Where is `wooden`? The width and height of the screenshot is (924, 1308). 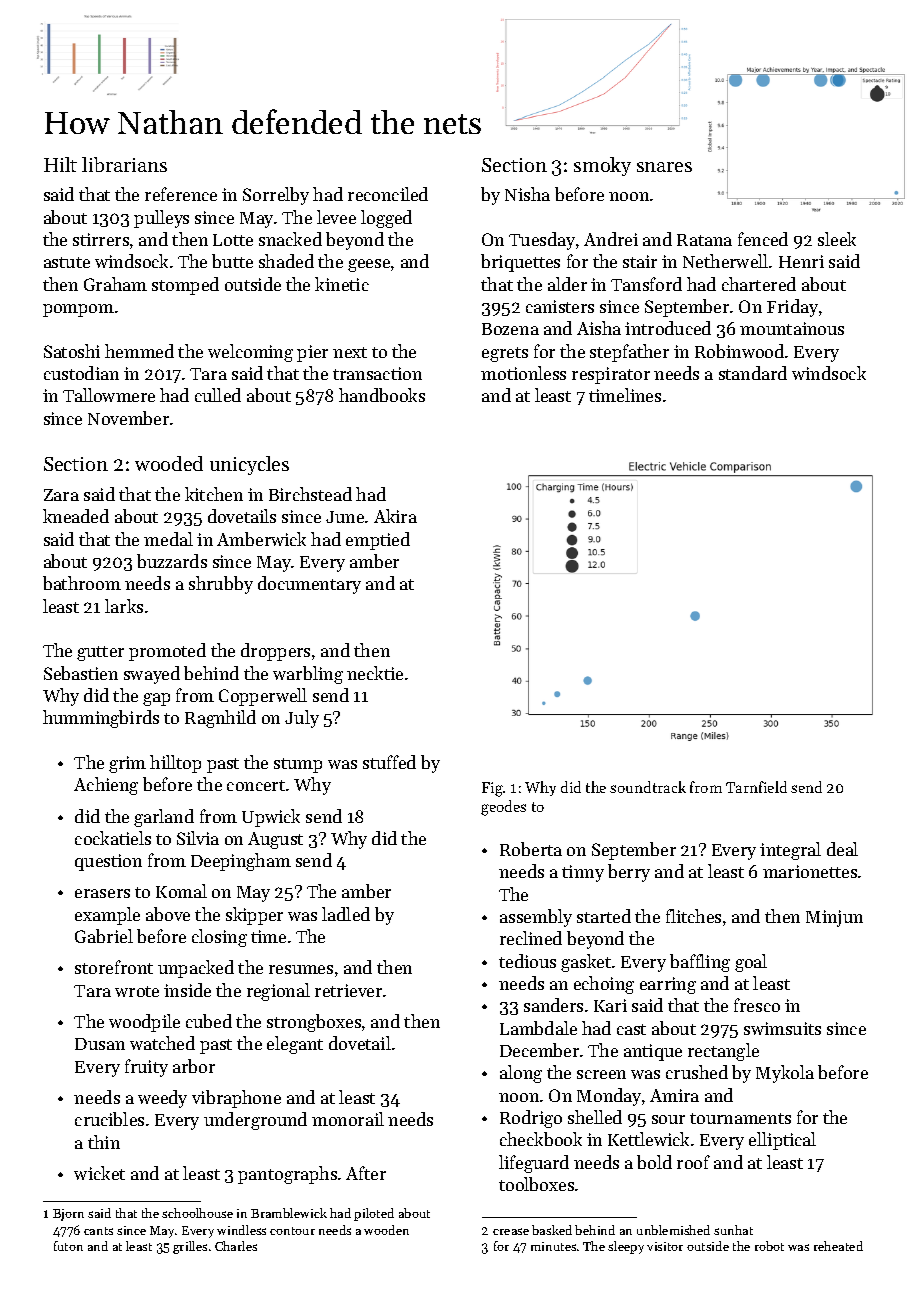 wooden is located at coordinates (386, 1230).
